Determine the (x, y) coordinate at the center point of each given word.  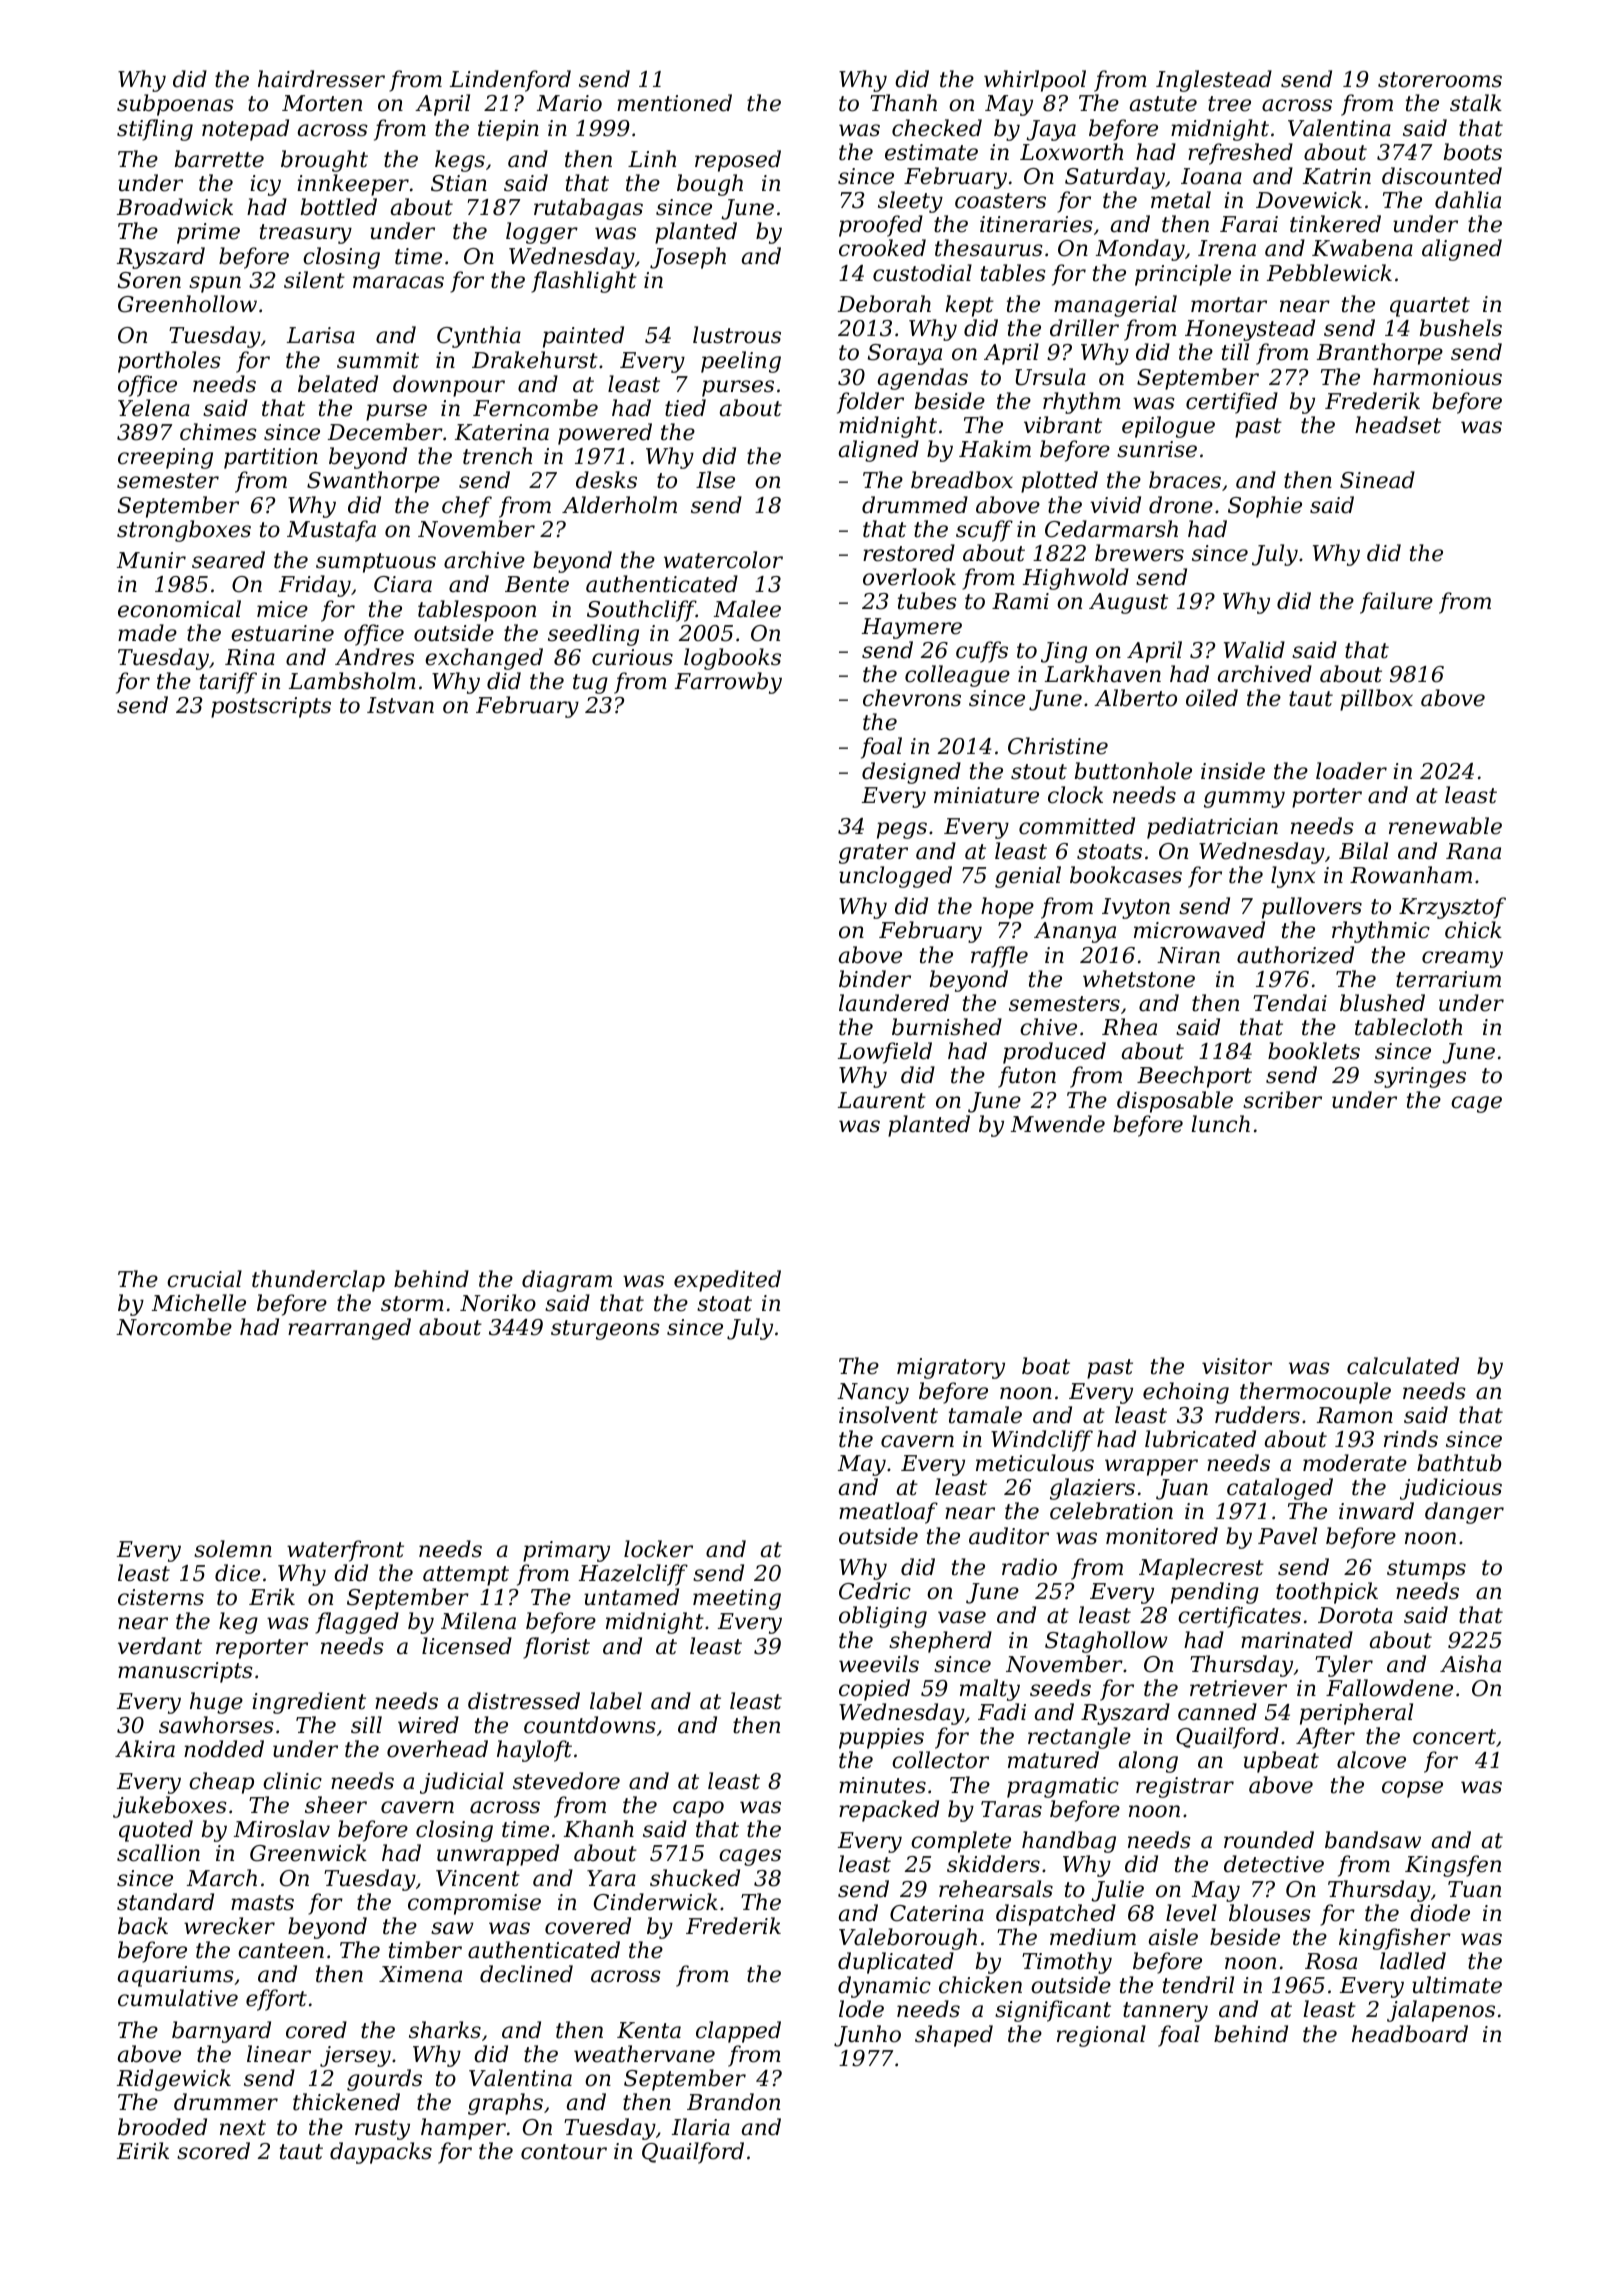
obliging (883, 1617)
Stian (459, 183)
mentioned (674, 103)
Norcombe (174, 1327)
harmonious (1437, 377)
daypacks (381, 2153)
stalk (1476, 103)
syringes (1420, 1077)
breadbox (962, 480)
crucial (204, 1279)
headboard (1410, 2034)
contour (564, 2152)
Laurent (882, 1100)
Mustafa (331, 531)
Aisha (1470, 1664)
